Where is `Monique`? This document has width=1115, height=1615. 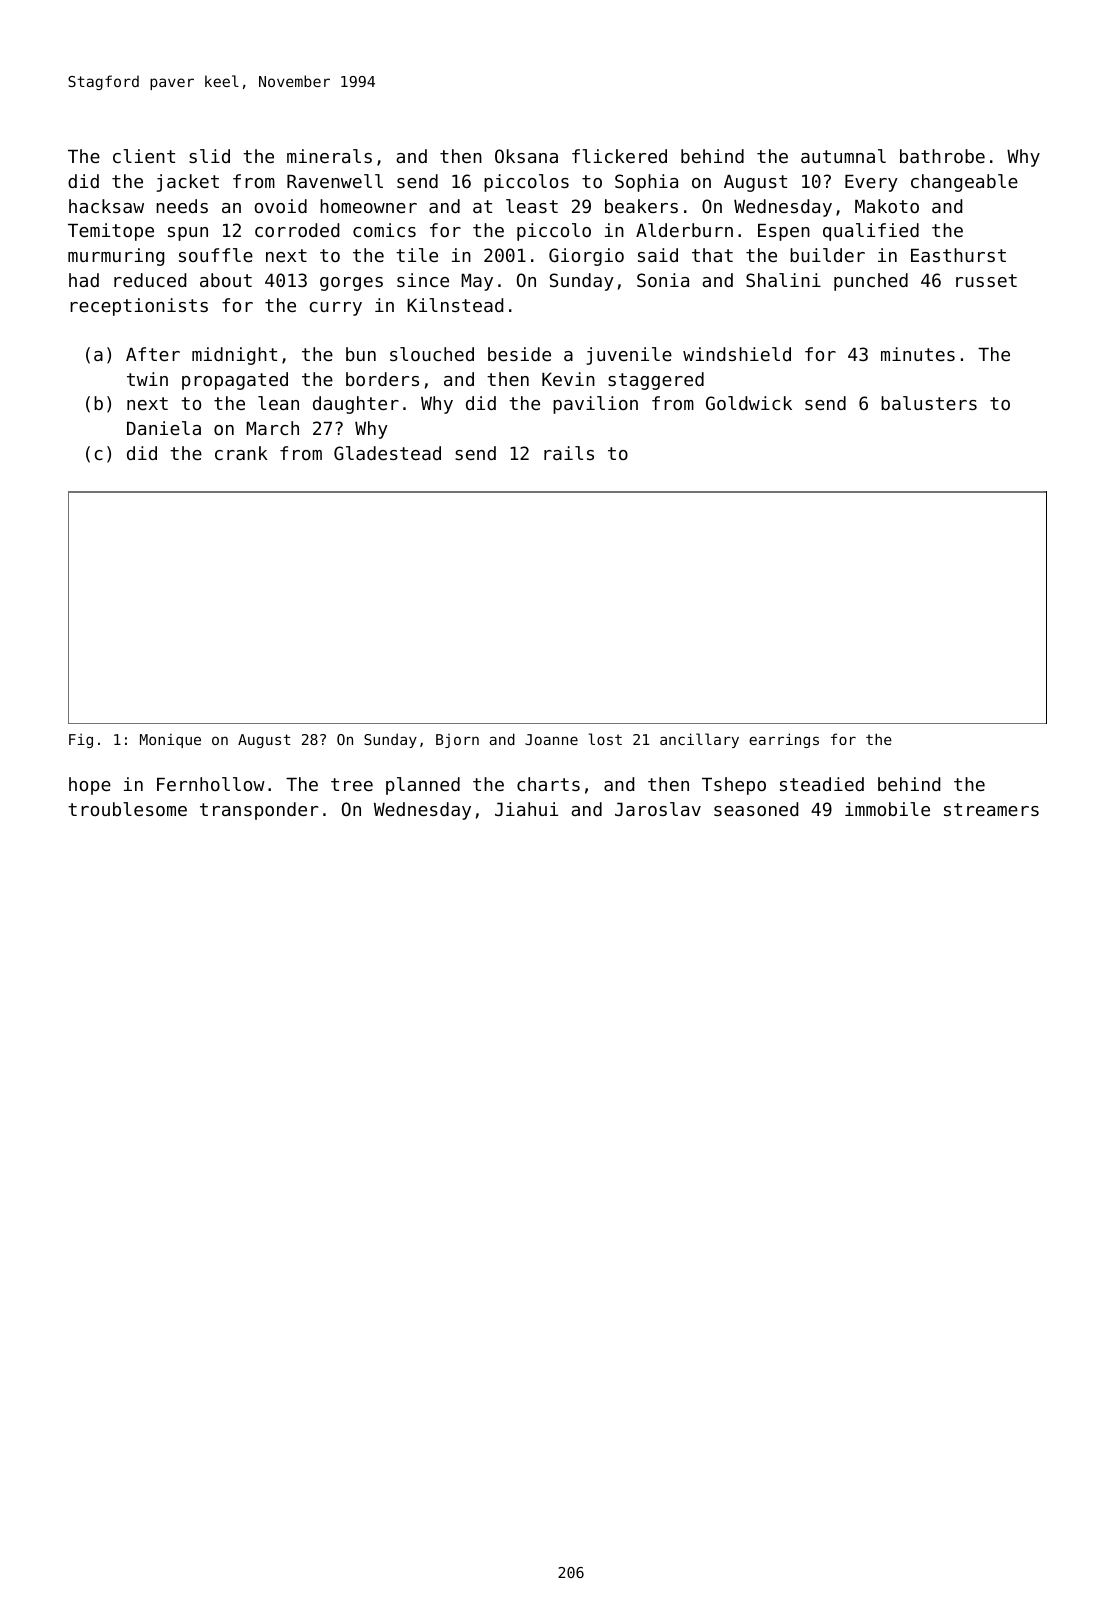 Monique is located at coordinates (170, 741).
